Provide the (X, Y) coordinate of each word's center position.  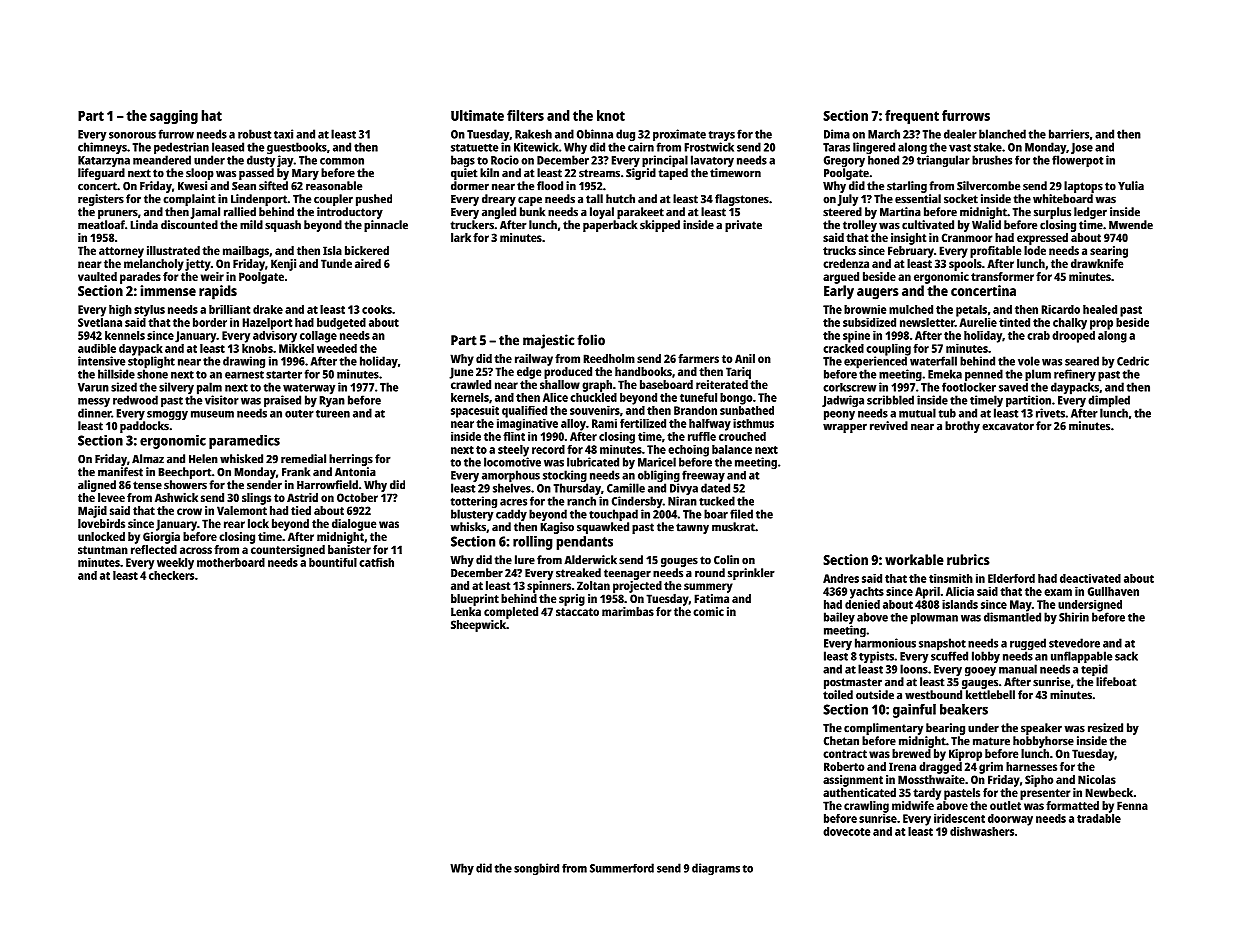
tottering (474, 502)
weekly (175, 564)
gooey (980, 671)
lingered (874, 148)
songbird (536, 869)
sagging (174, 117)
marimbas (628, 611)
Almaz (148, 459)
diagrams (716, 869)
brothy (962, 427)
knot (611, 115)
